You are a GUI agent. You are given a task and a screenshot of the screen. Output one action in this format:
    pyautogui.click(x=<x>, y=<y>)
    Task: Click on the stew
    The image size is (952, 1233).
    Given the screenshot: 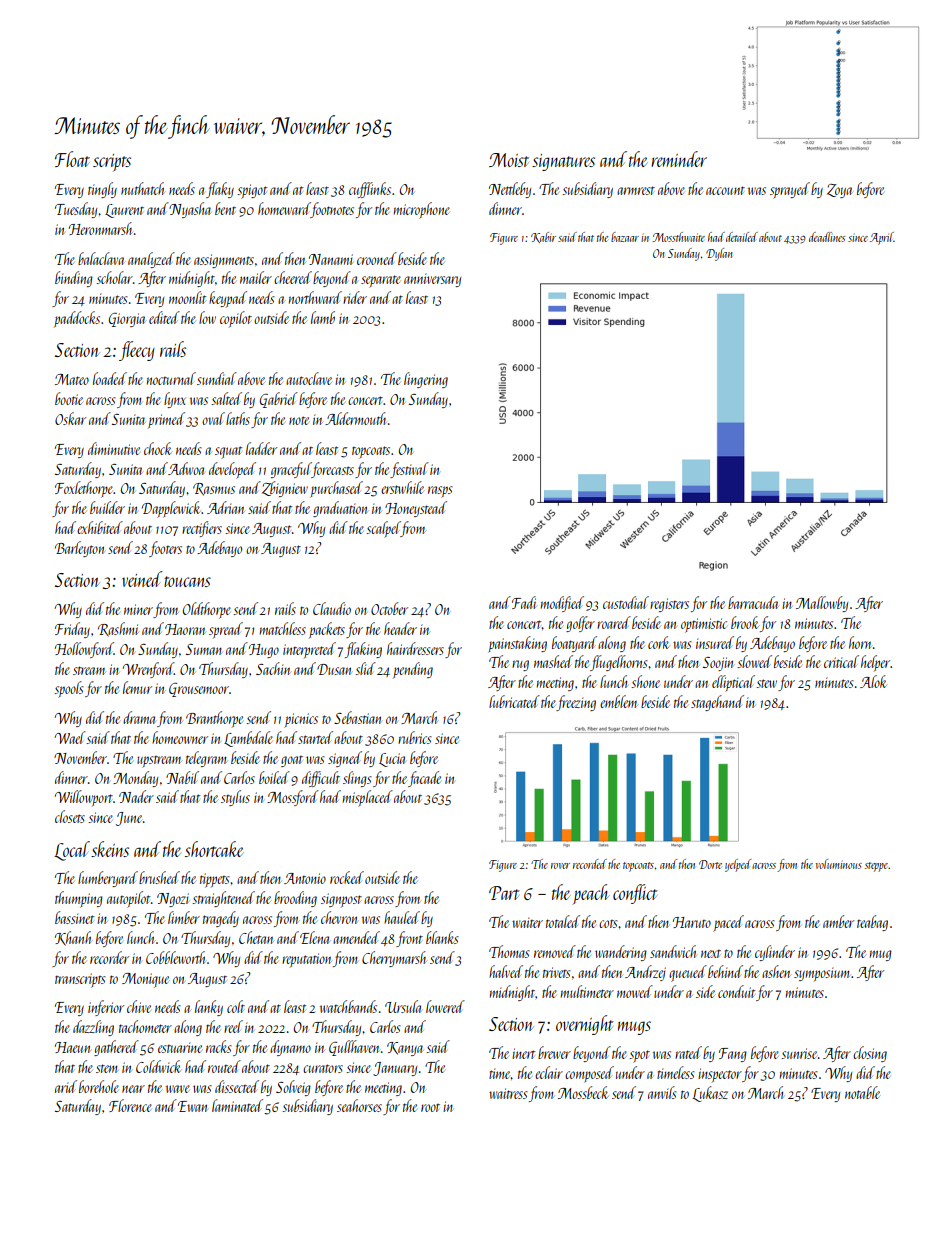 What is the action you would take?
    pyautogui.click(x=766, y=683)
